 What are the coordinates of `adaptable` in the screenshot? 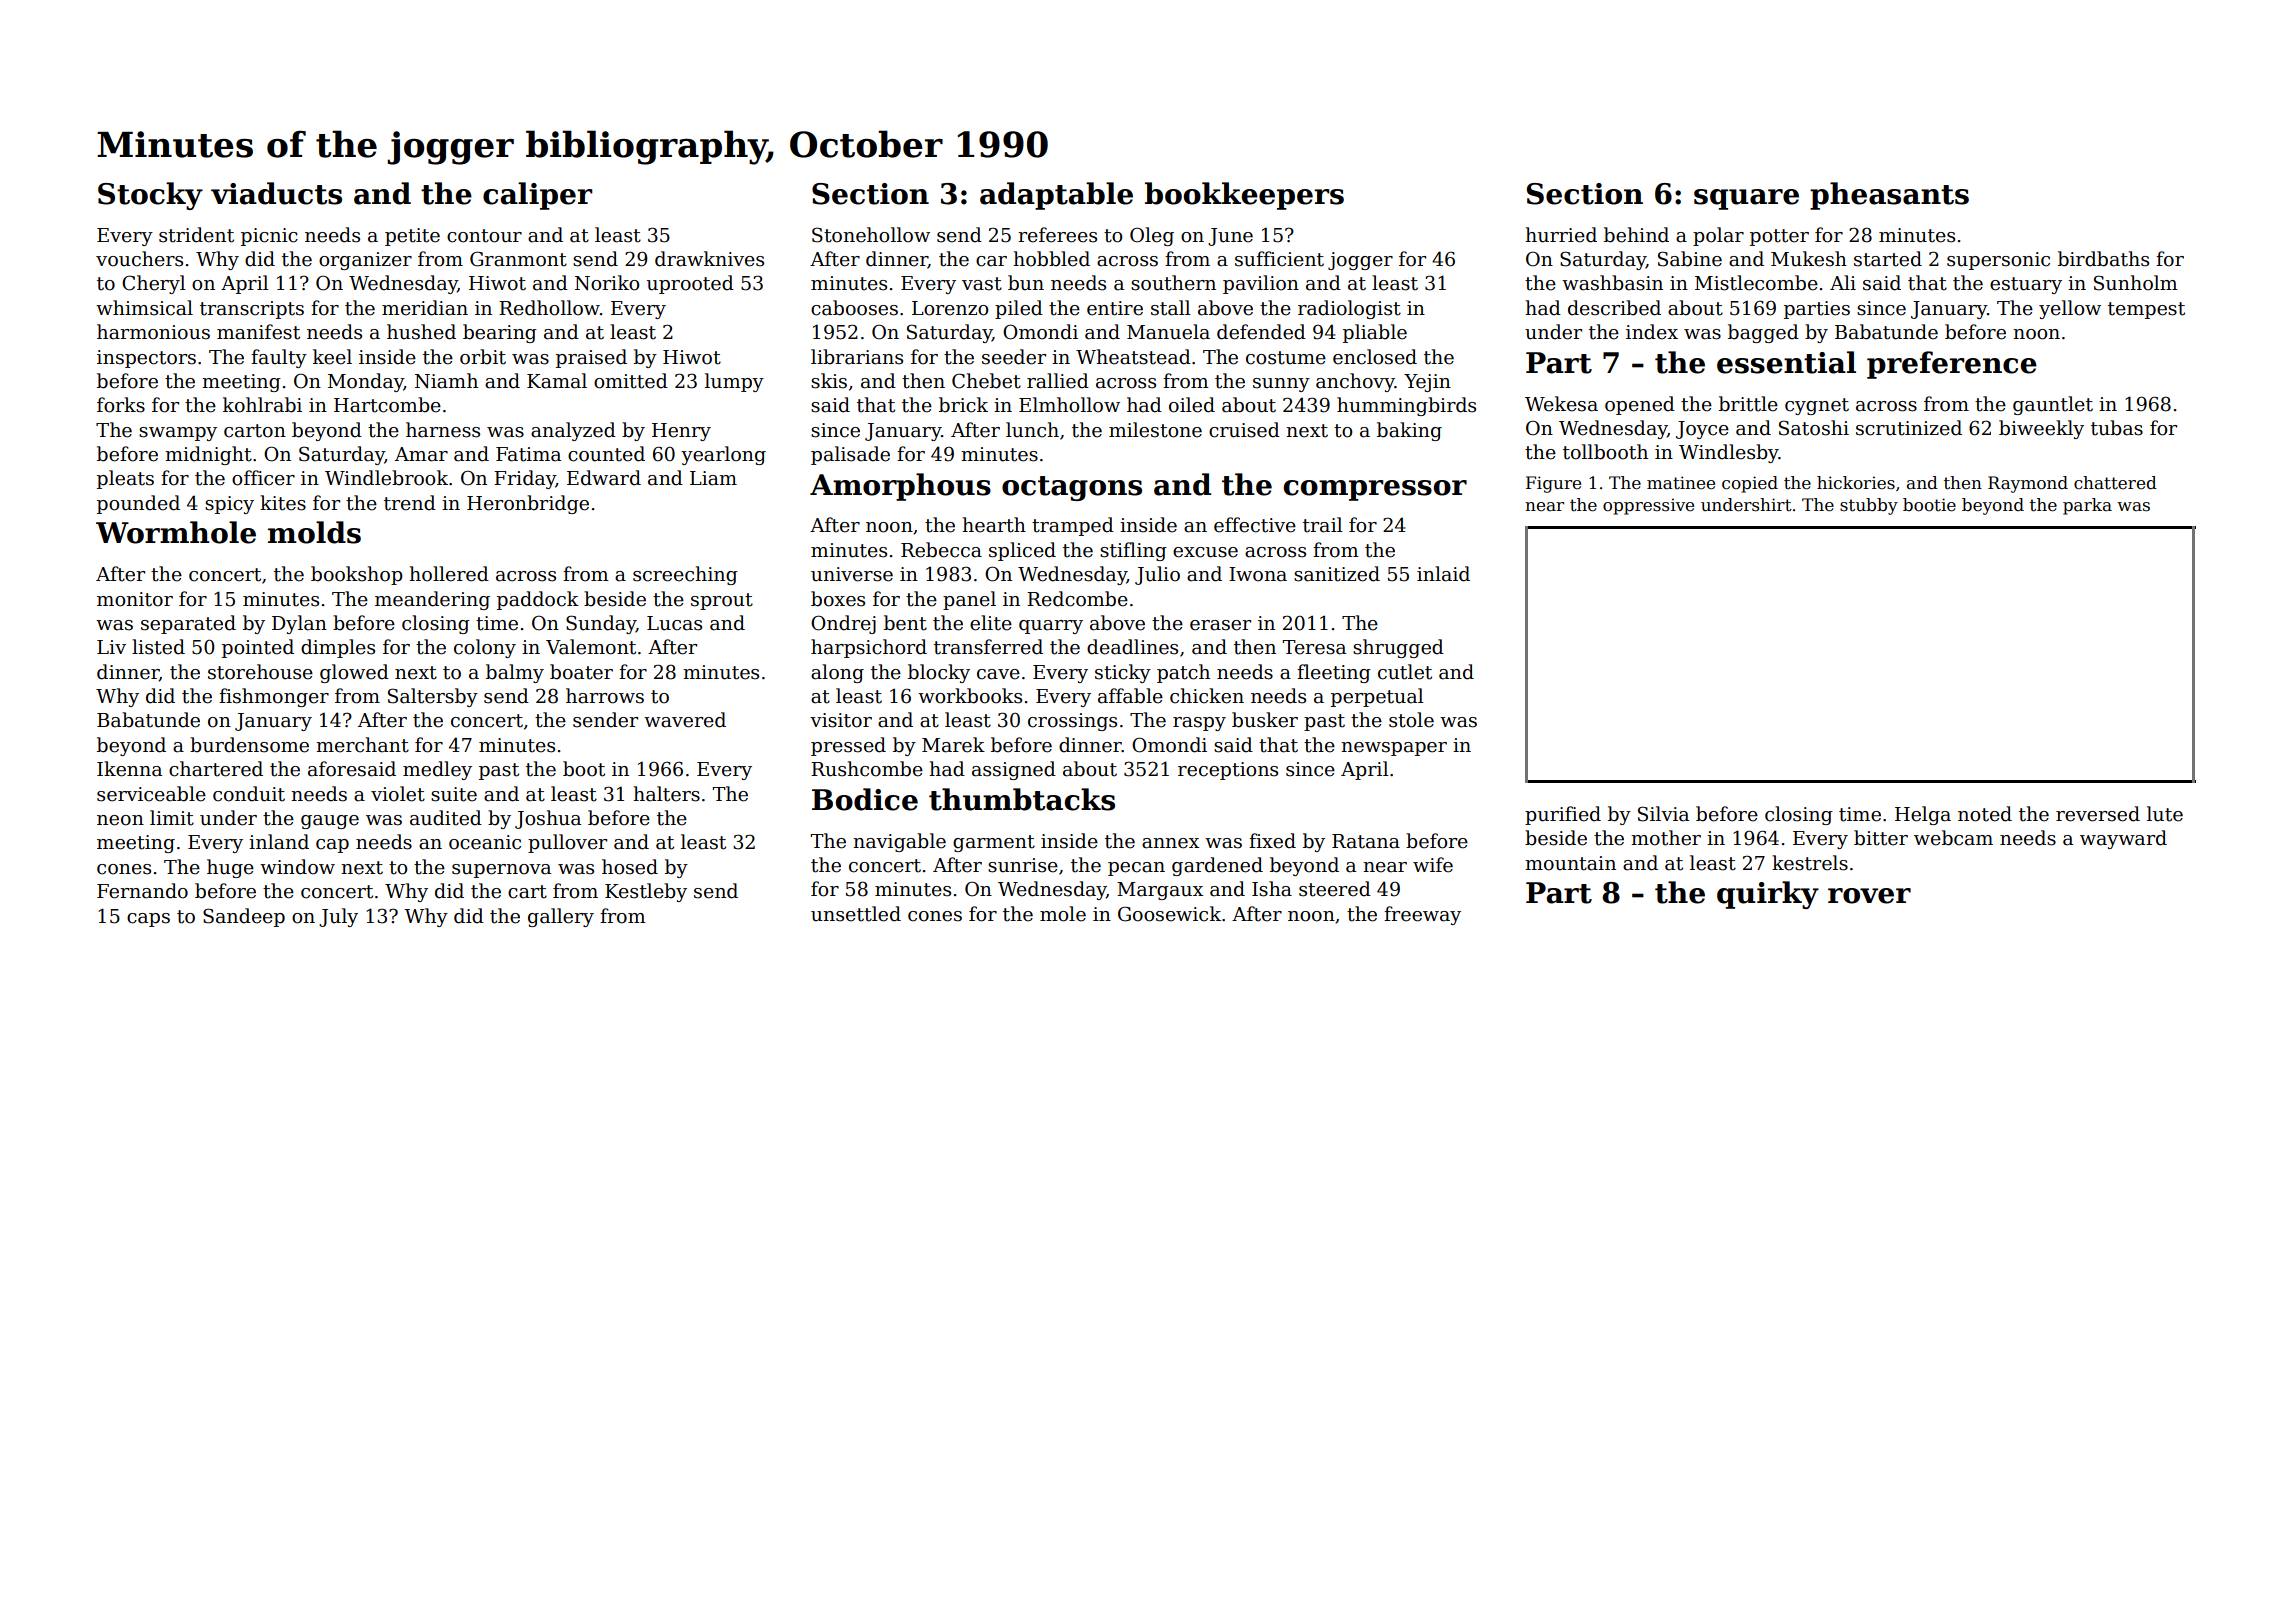 It's located at (1056, 196).
